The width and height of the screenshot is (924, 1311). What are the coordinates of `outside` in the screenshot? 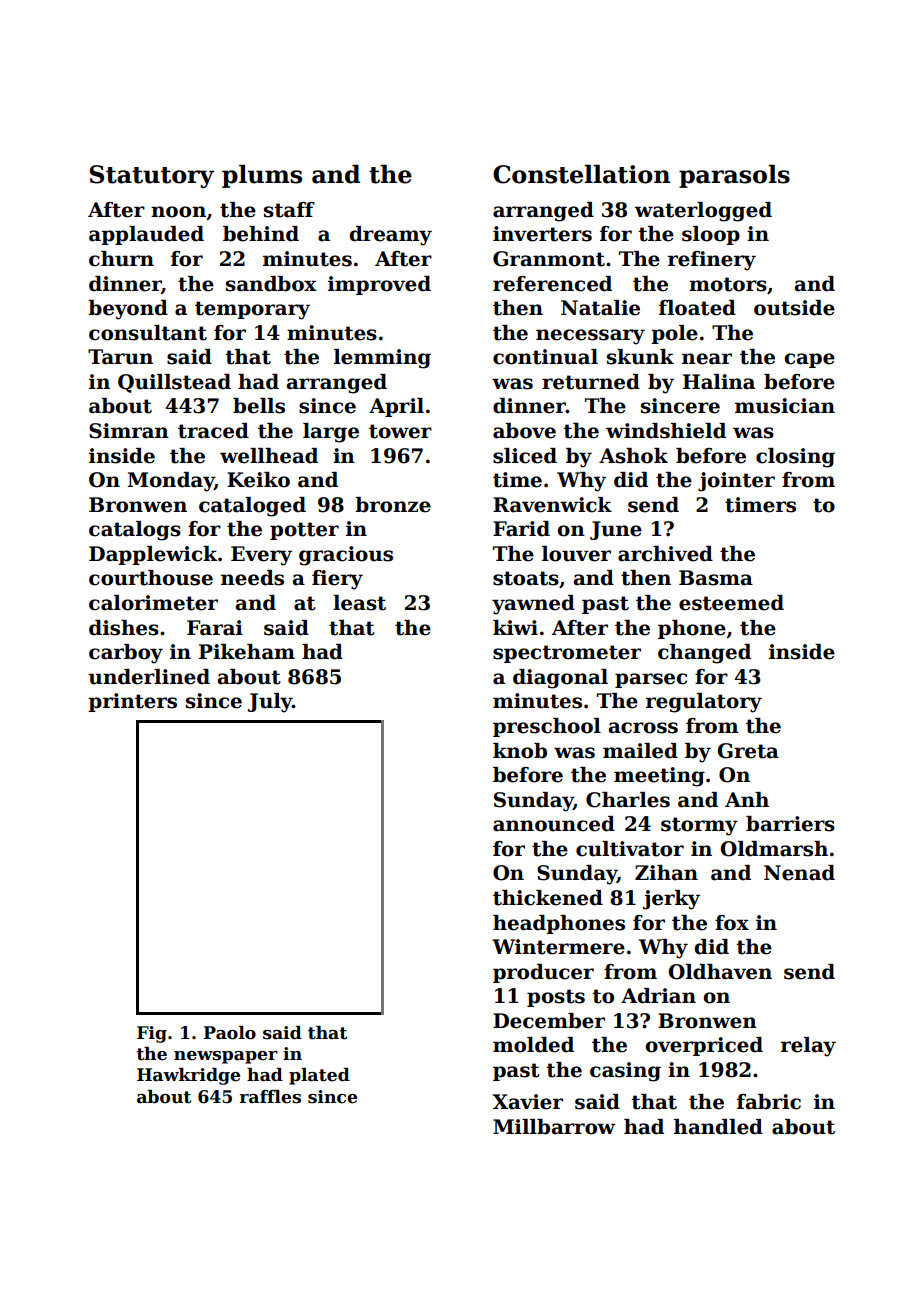 It's located at (794, 308).
